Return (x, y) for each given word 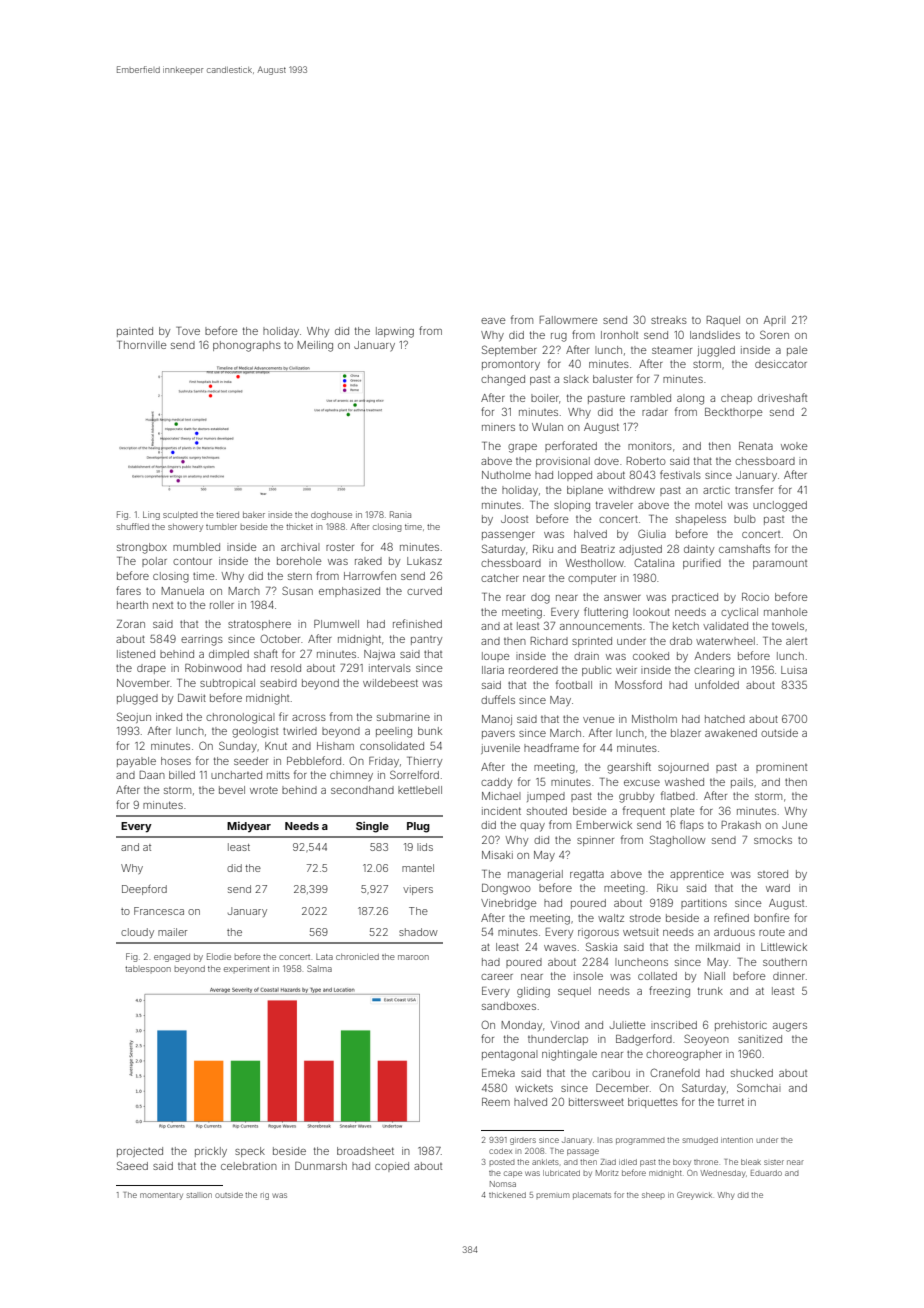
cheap (736, 399)
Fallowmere (569, 320)
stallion (199, 1195)
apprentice (697, 875)
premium (552, 1195)
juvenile (500, 749)
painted (135, 332)
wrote (264, 790)
